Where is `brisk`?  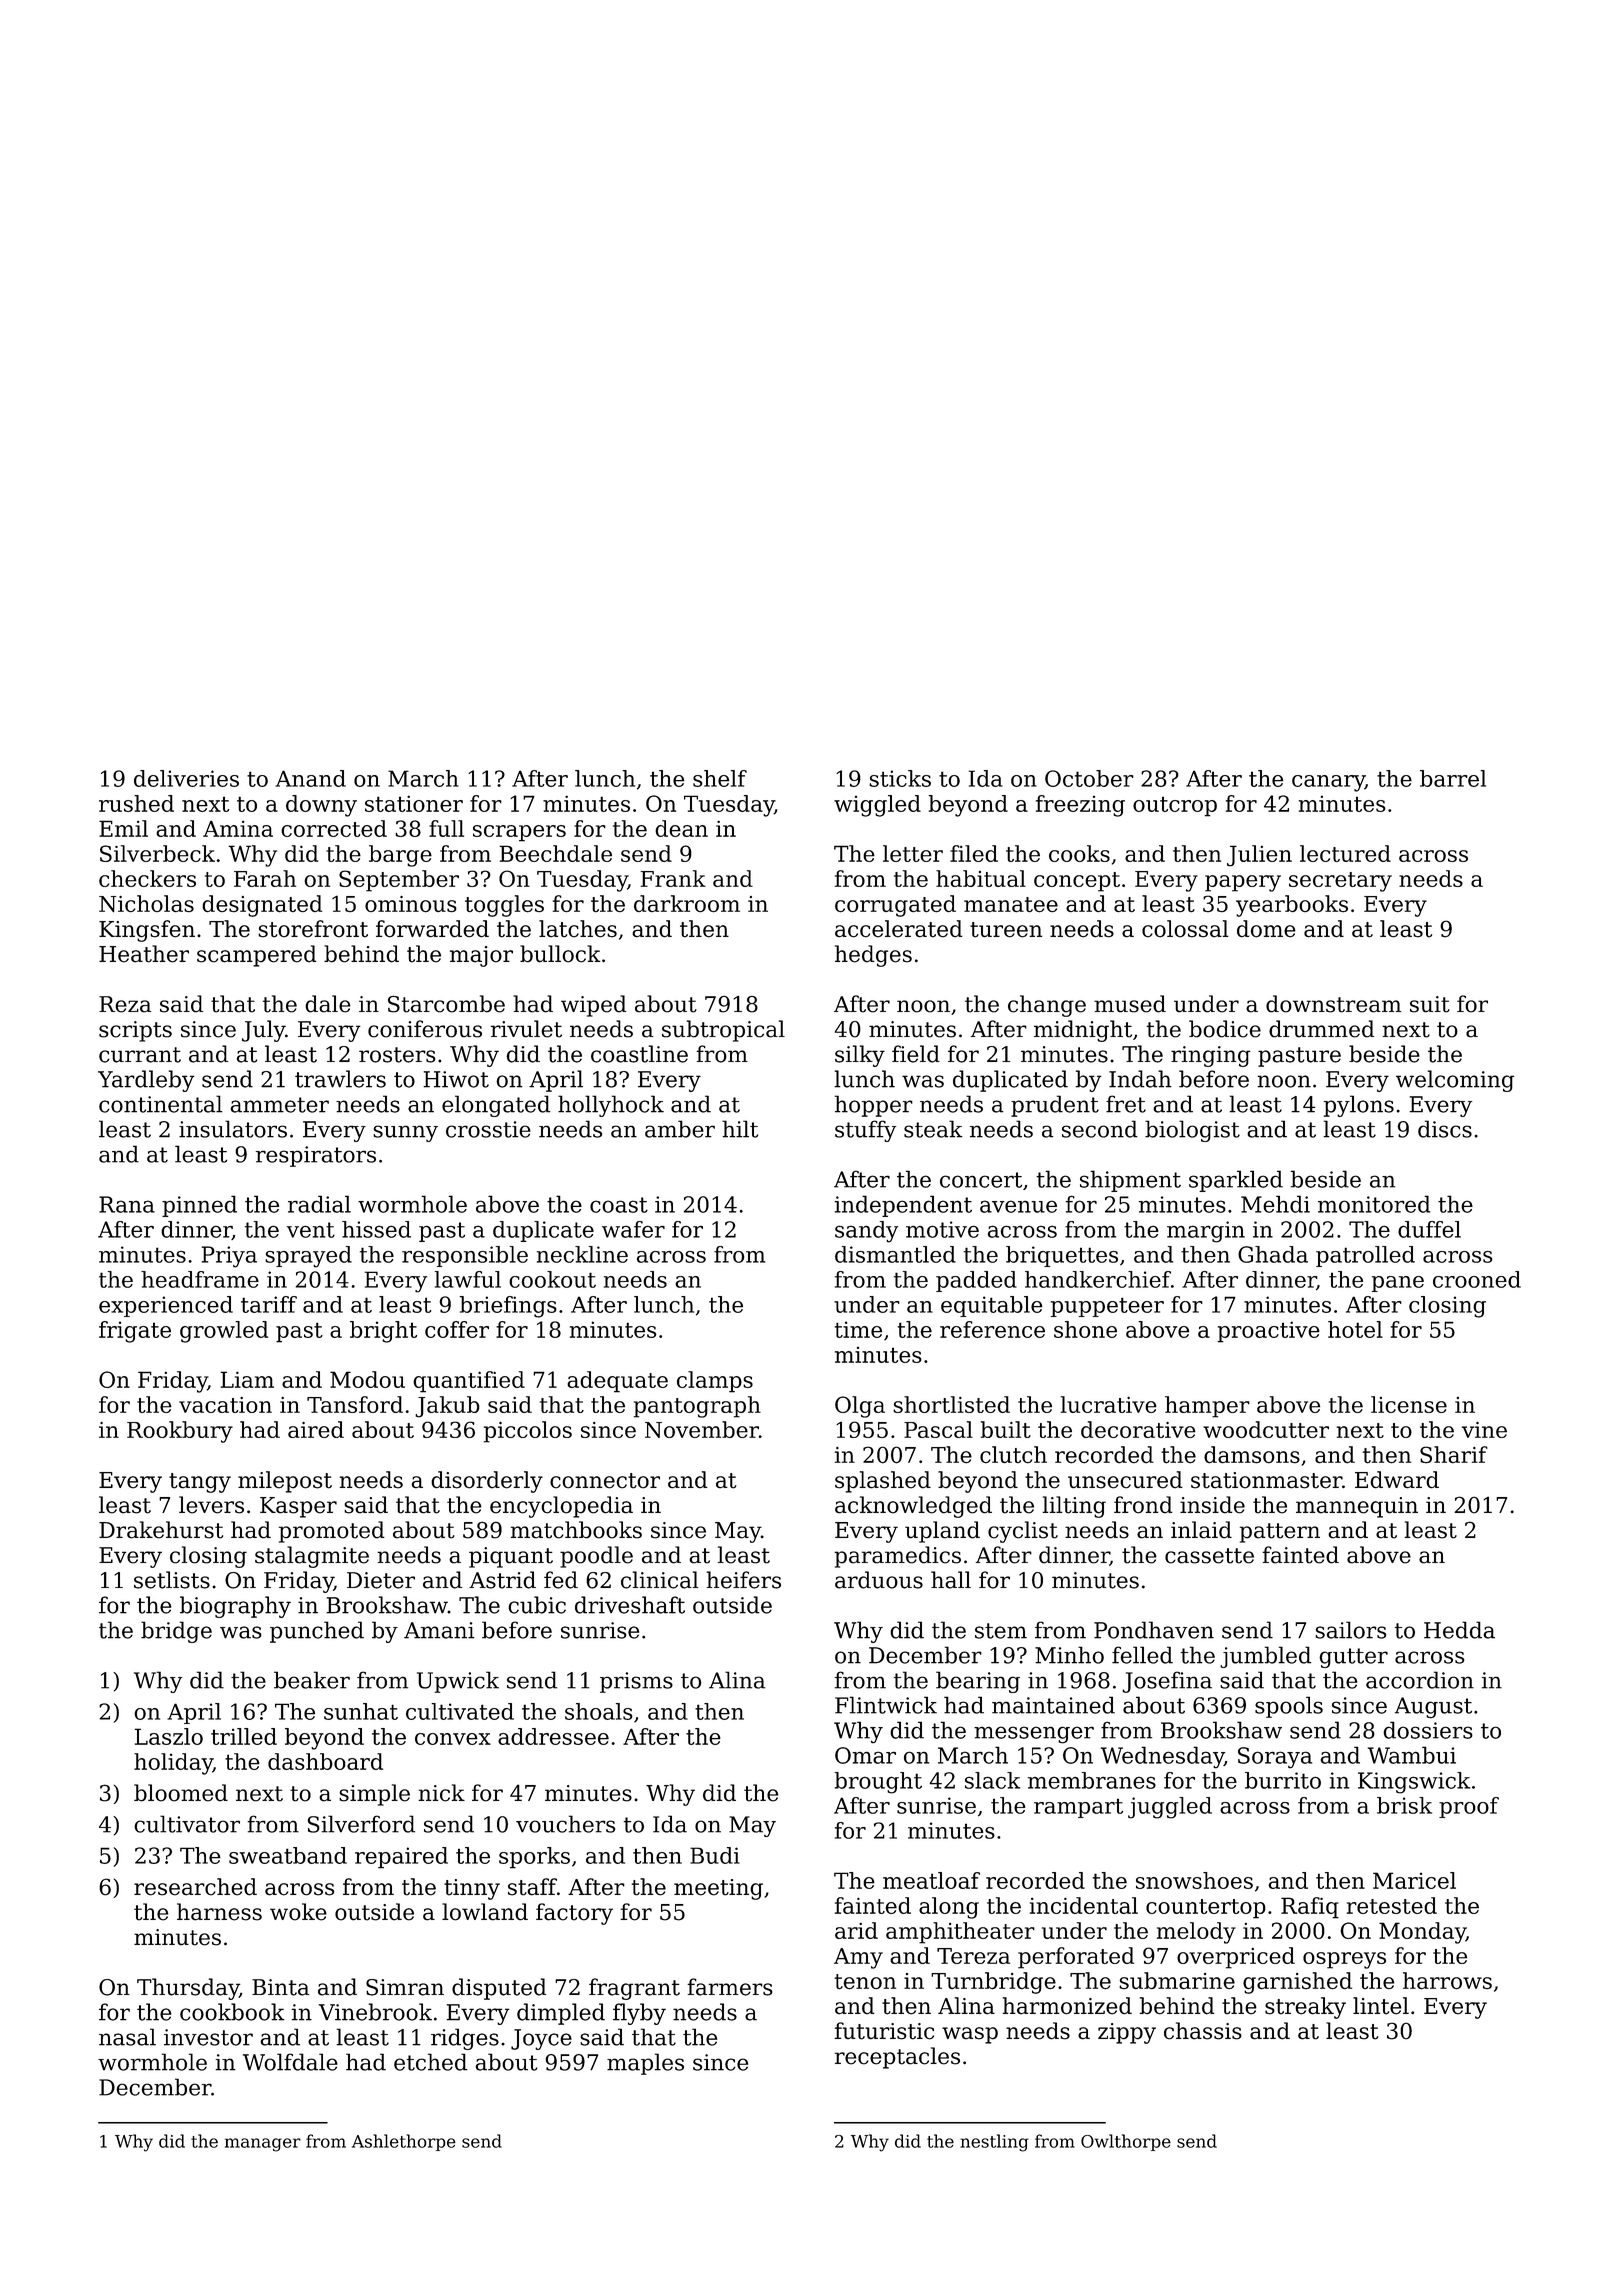 brisk is located at coordinates (1404, 1805).
